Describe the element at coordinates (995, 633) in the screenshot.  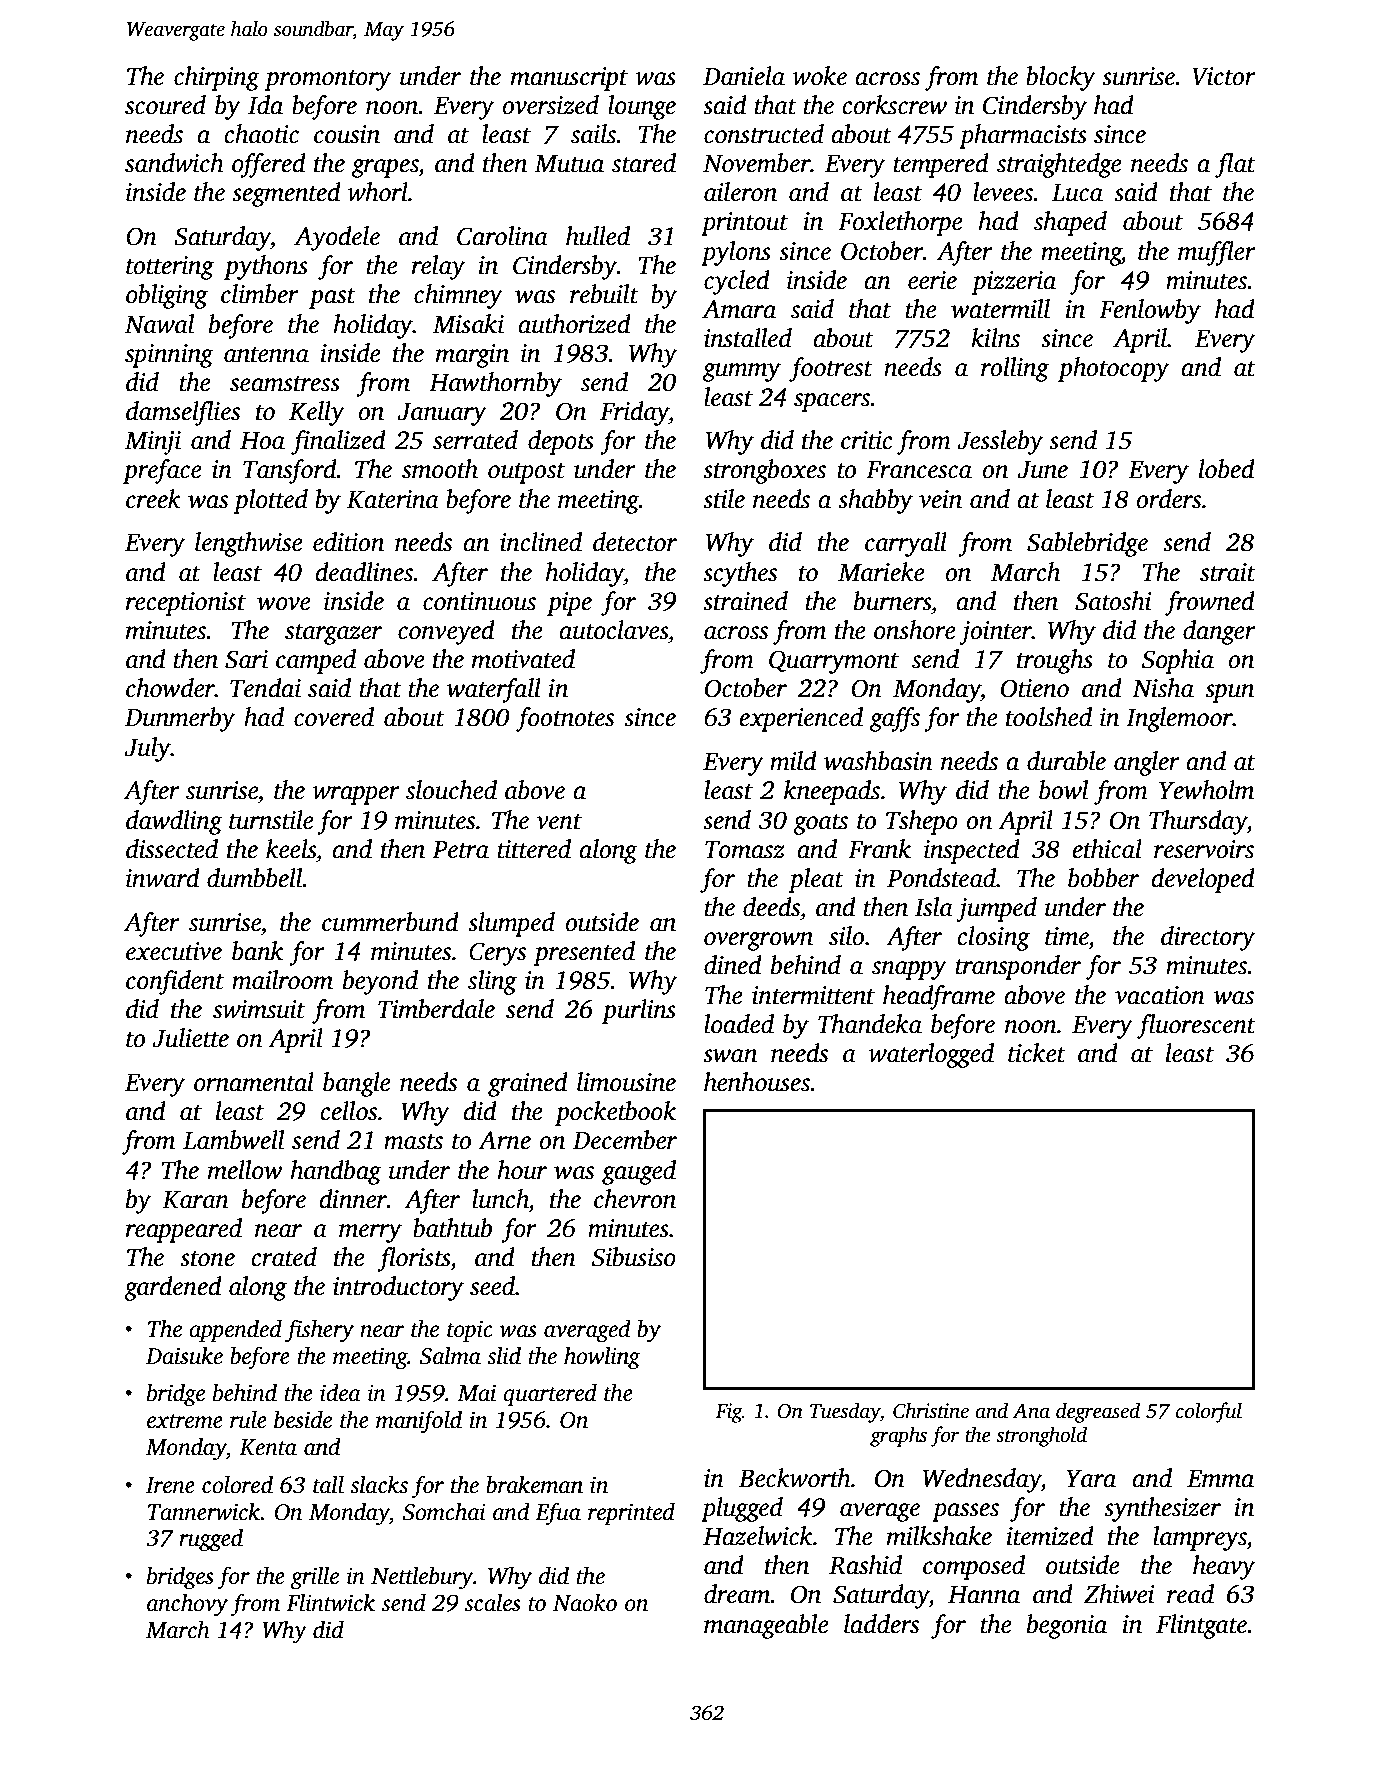
I see `jointer` at that location.
